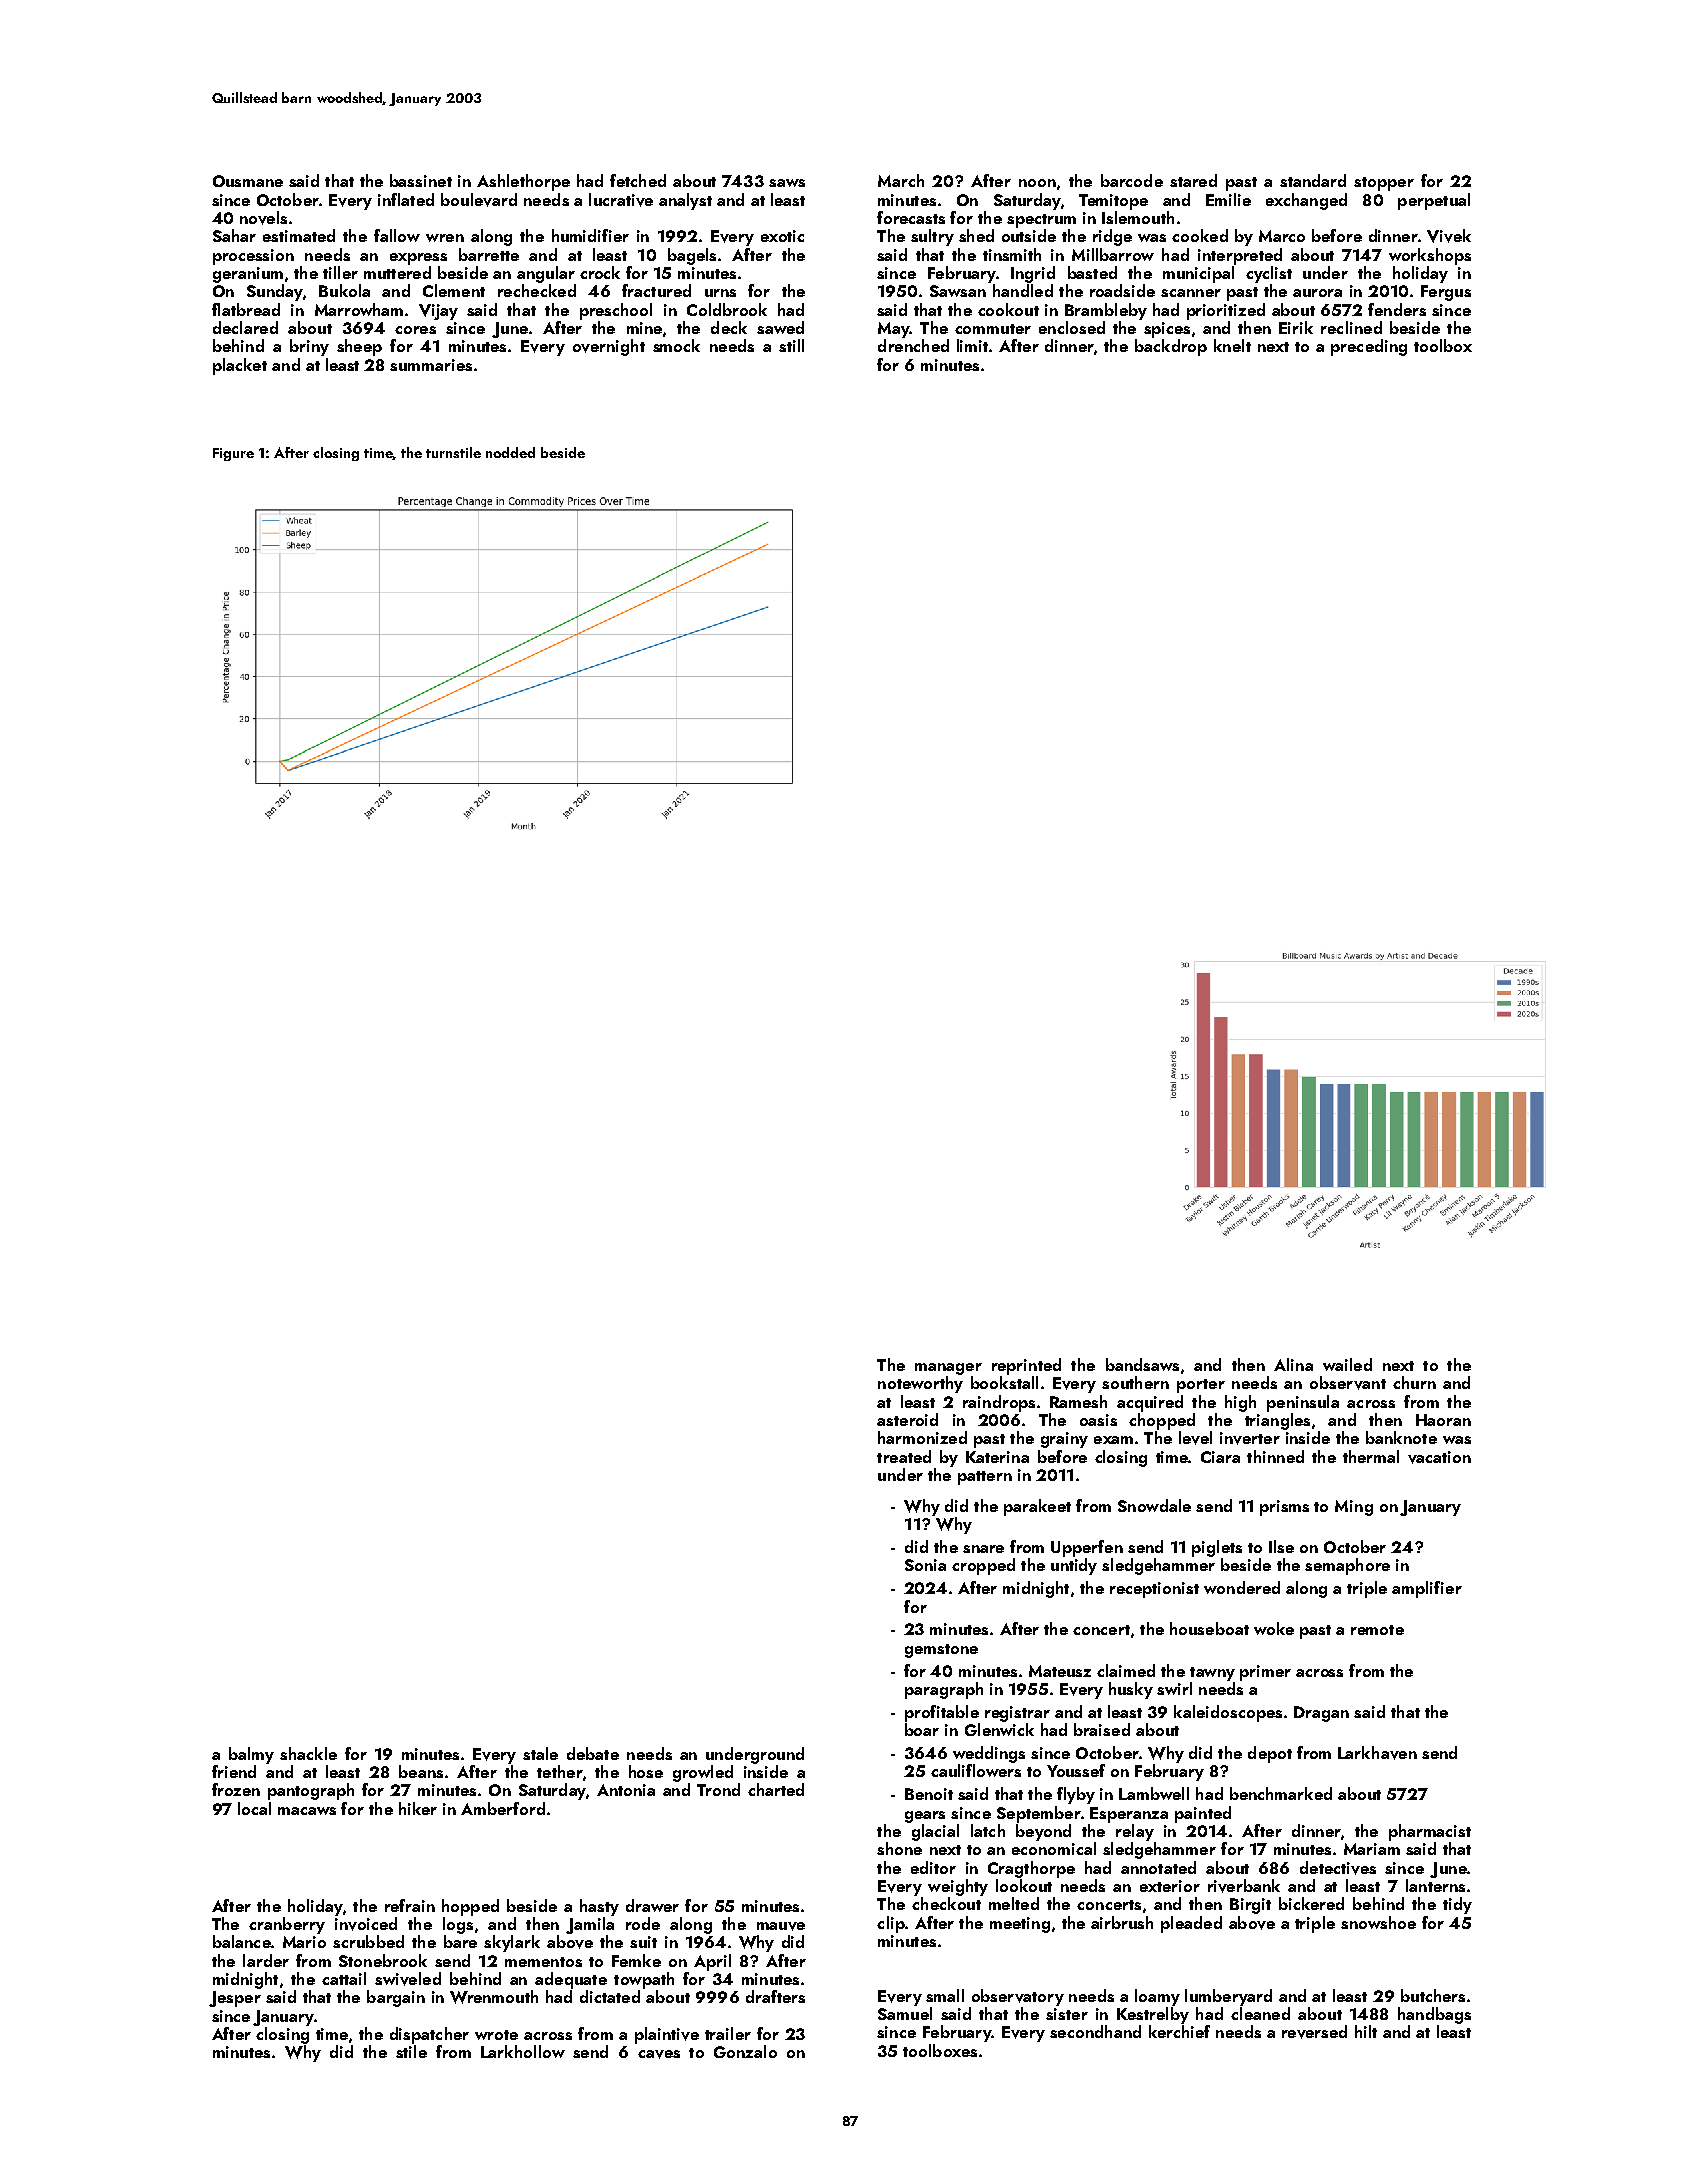 This screenshot has height=2178, width=1683. I want to click on Ousmane, so click(248, 181).
